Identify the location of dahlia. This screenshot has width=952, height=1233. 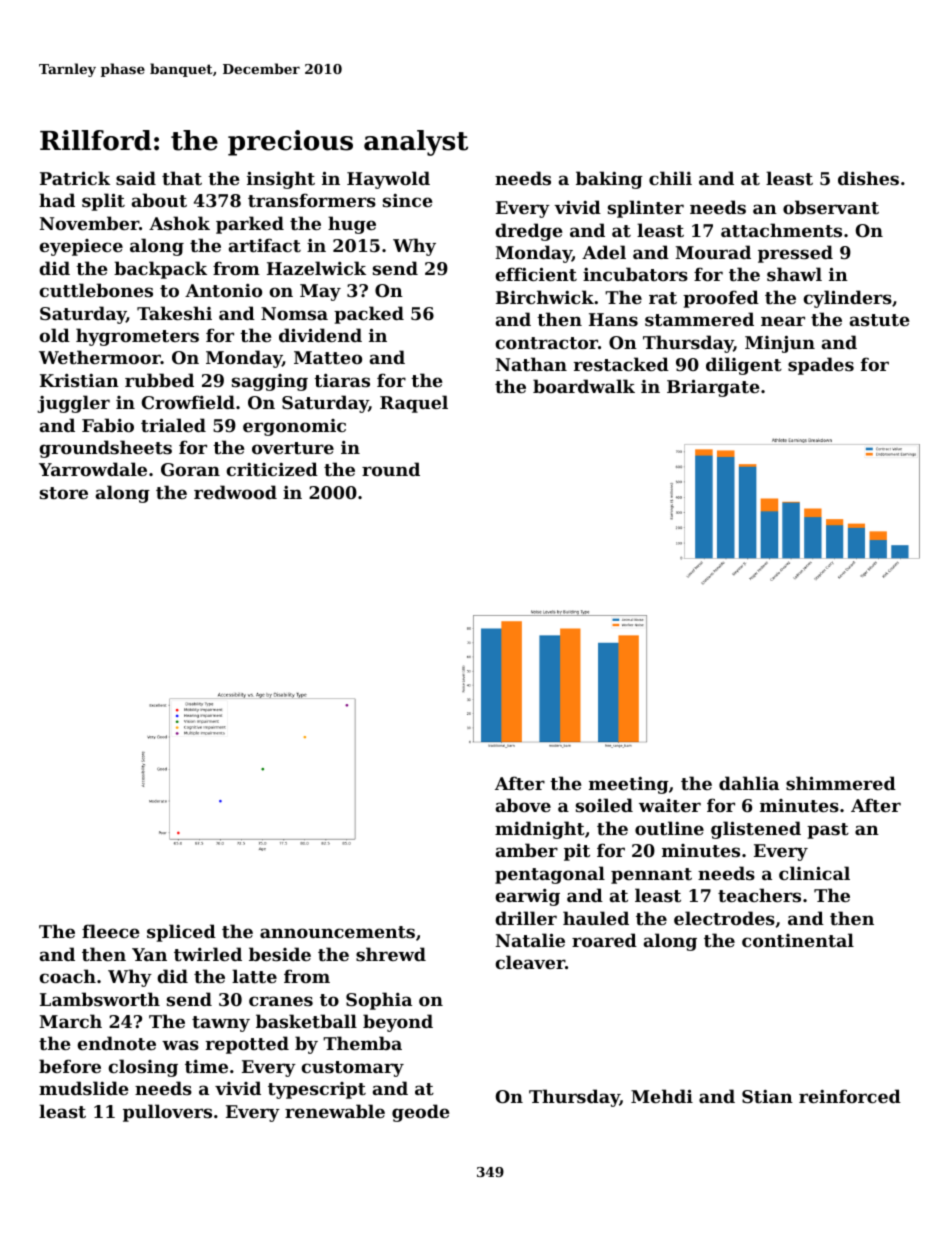
(749, 783).
